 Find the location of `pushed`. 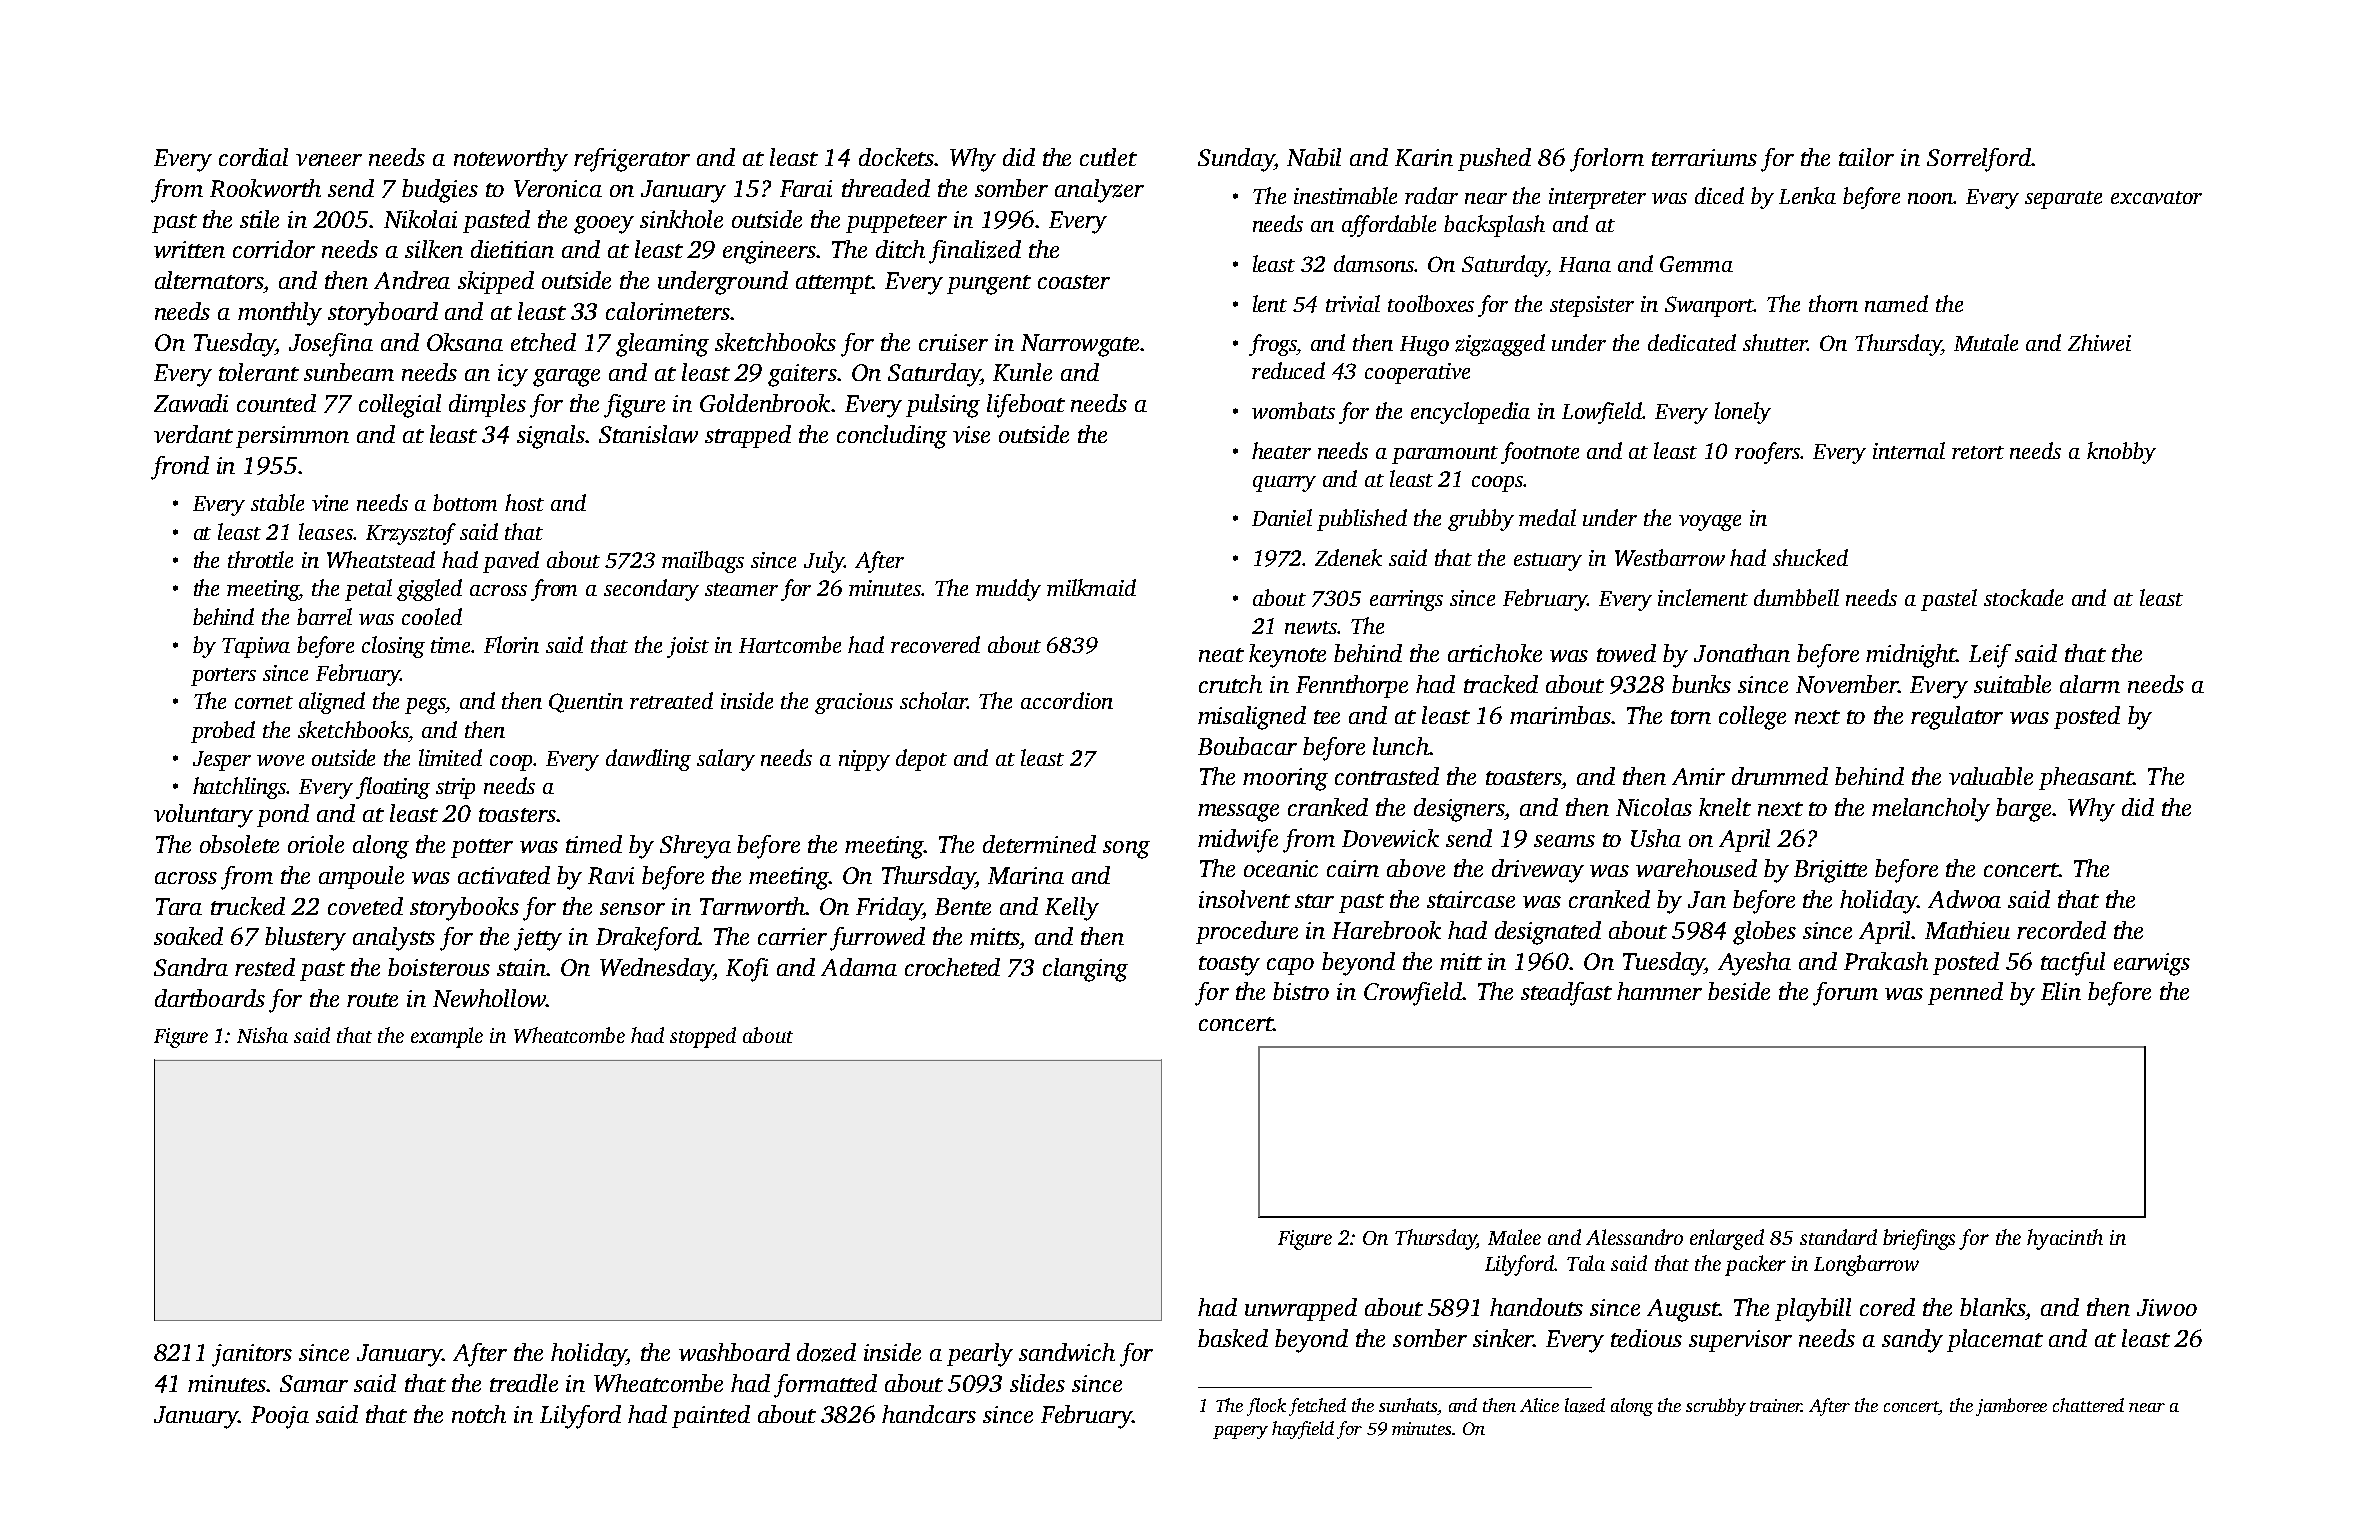

pushed is located at coordinates (1494, 159).
